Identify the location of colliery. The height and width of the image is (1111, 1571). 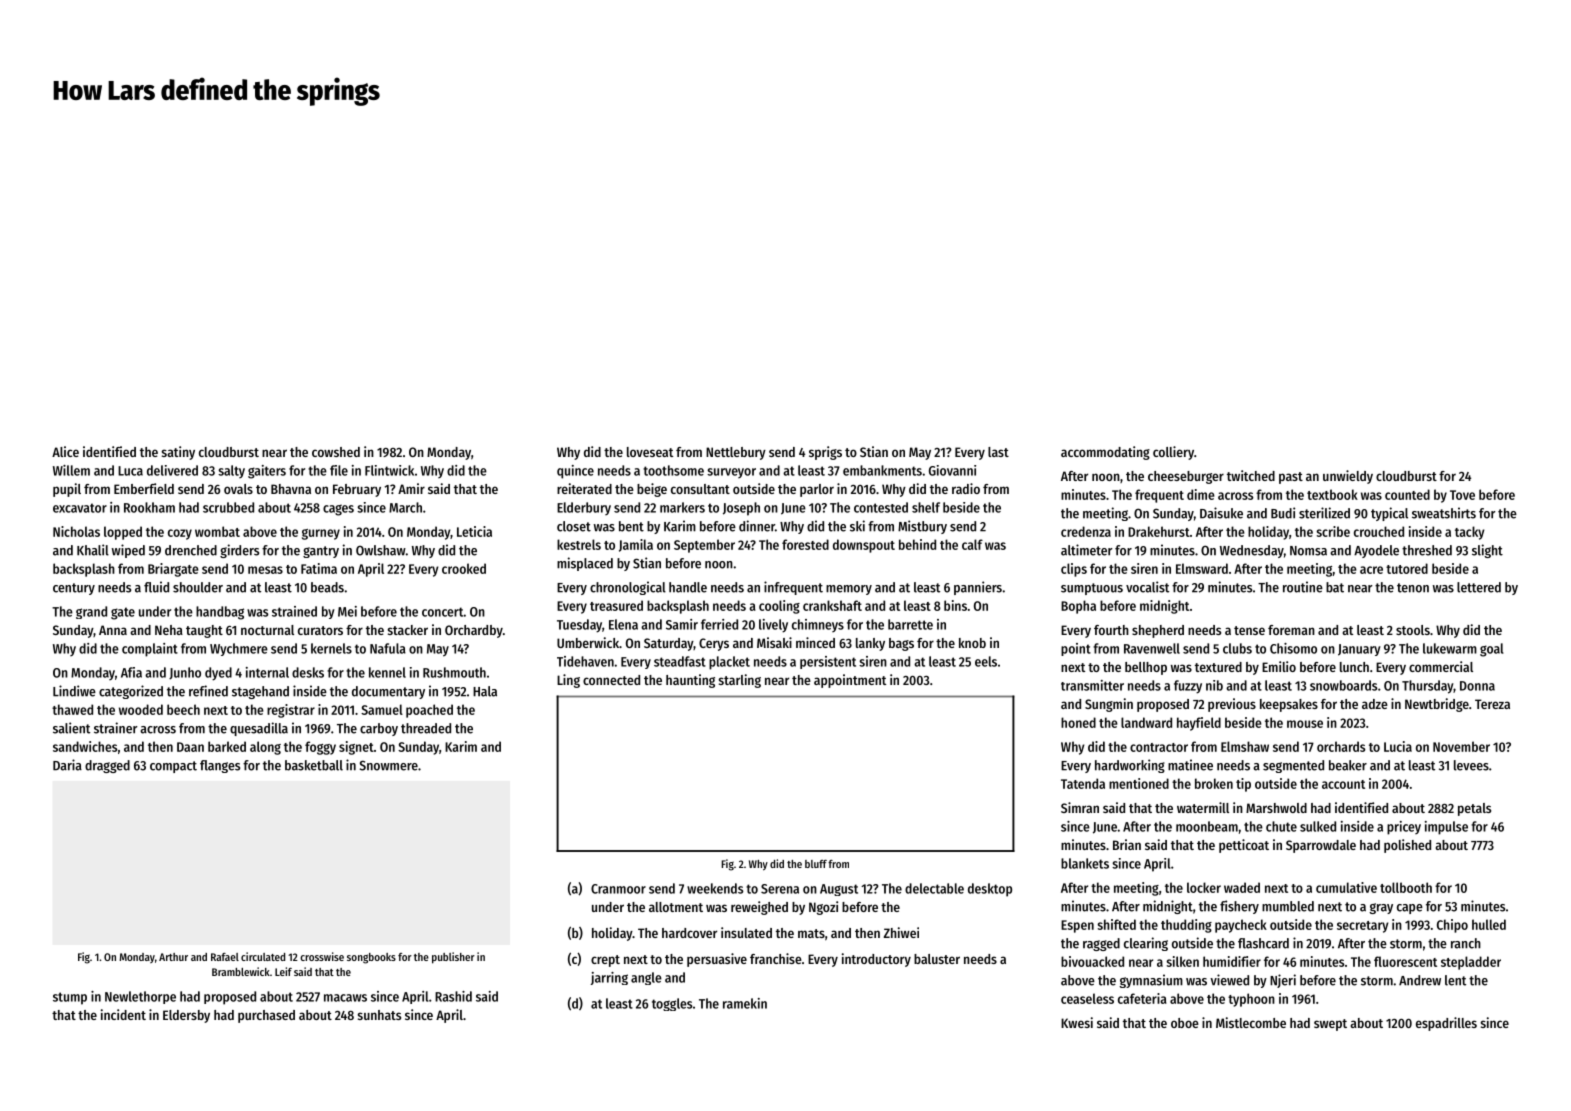
(1173, 453).
